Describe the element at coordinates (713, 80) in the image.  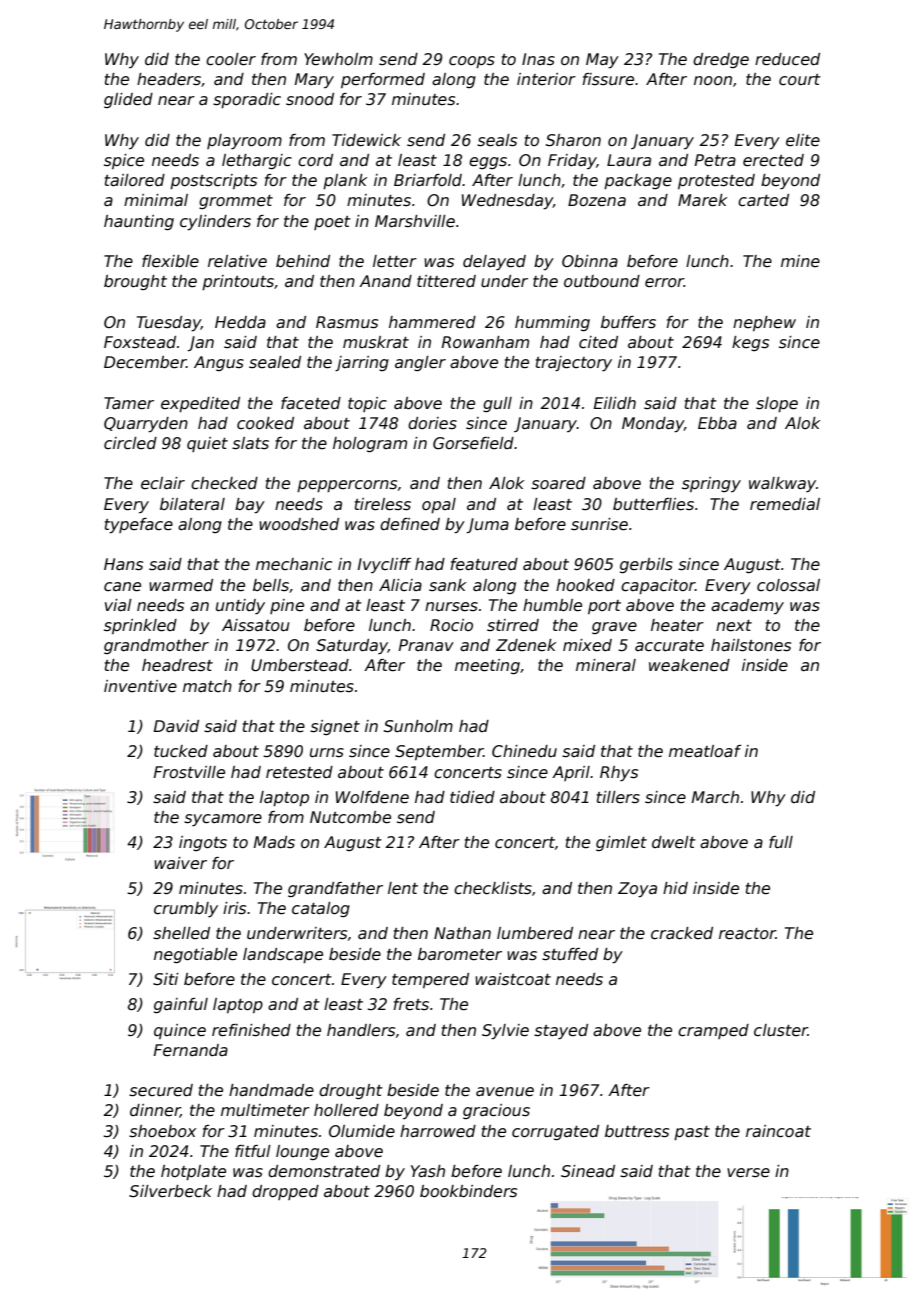
I see `noon` at that location.
